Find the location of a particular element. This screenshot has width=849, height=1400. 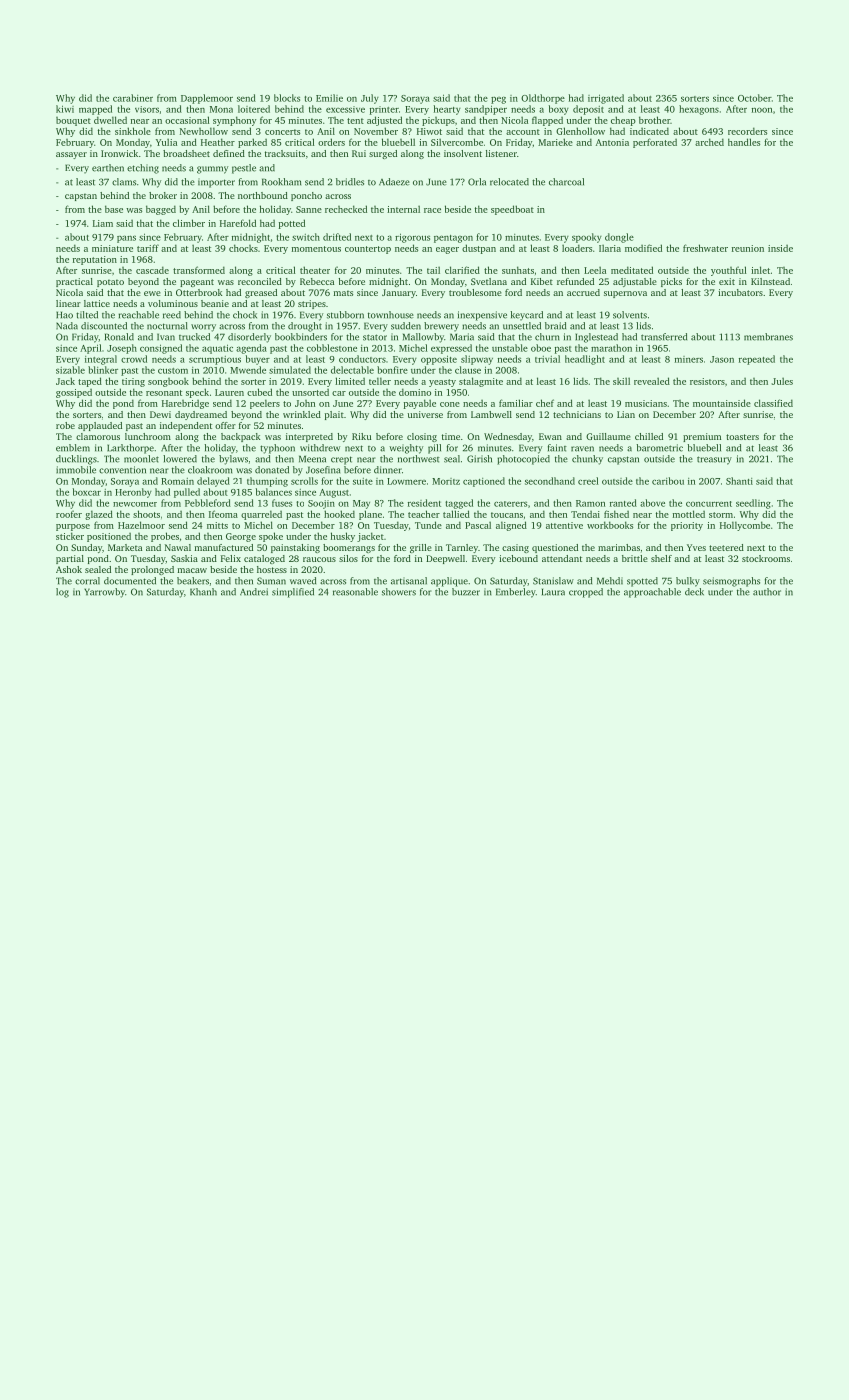

Yarrowby is located at coordinates (104, 593).
